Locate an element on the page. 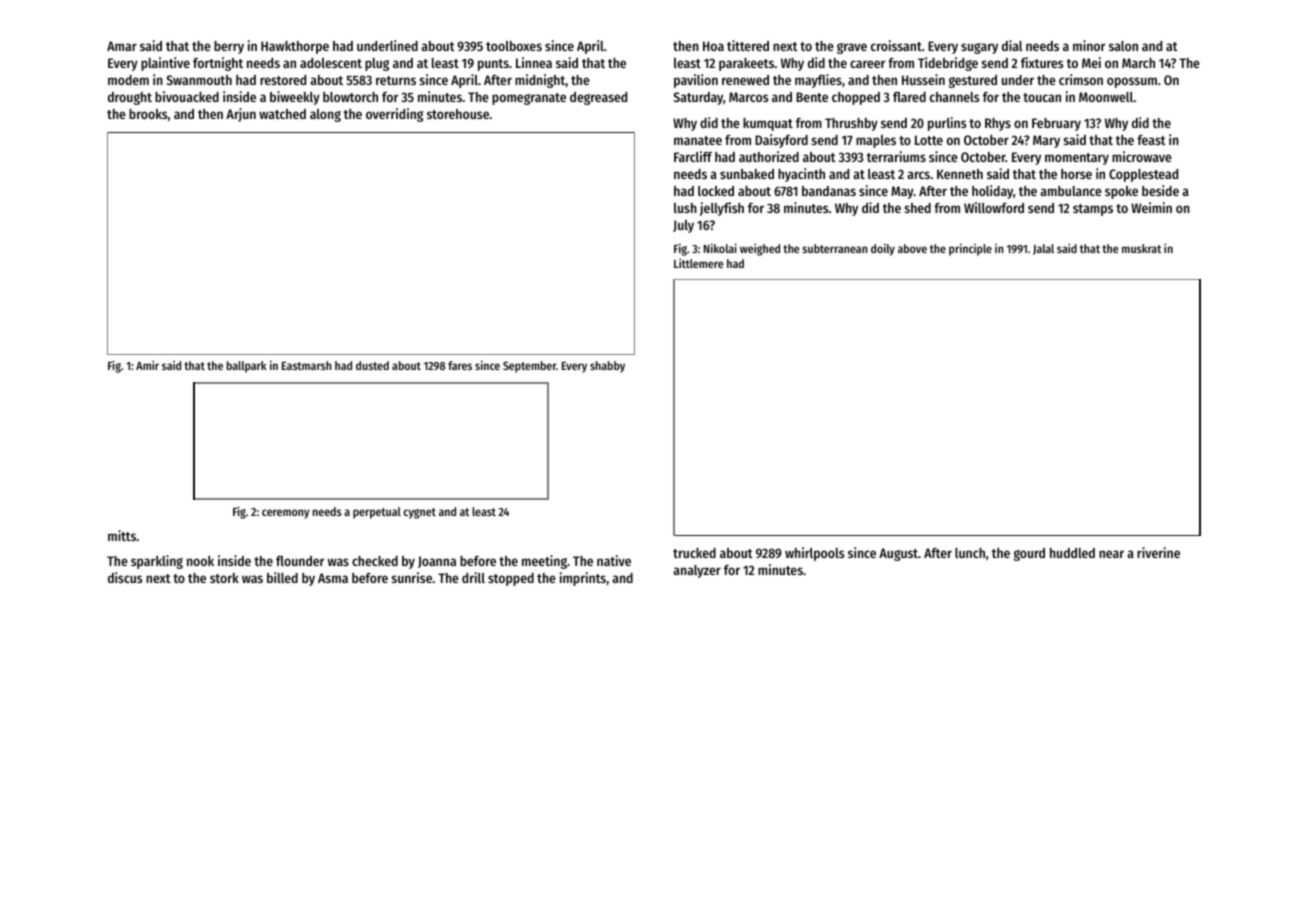  overriding is located at coordinates (394, 115).
